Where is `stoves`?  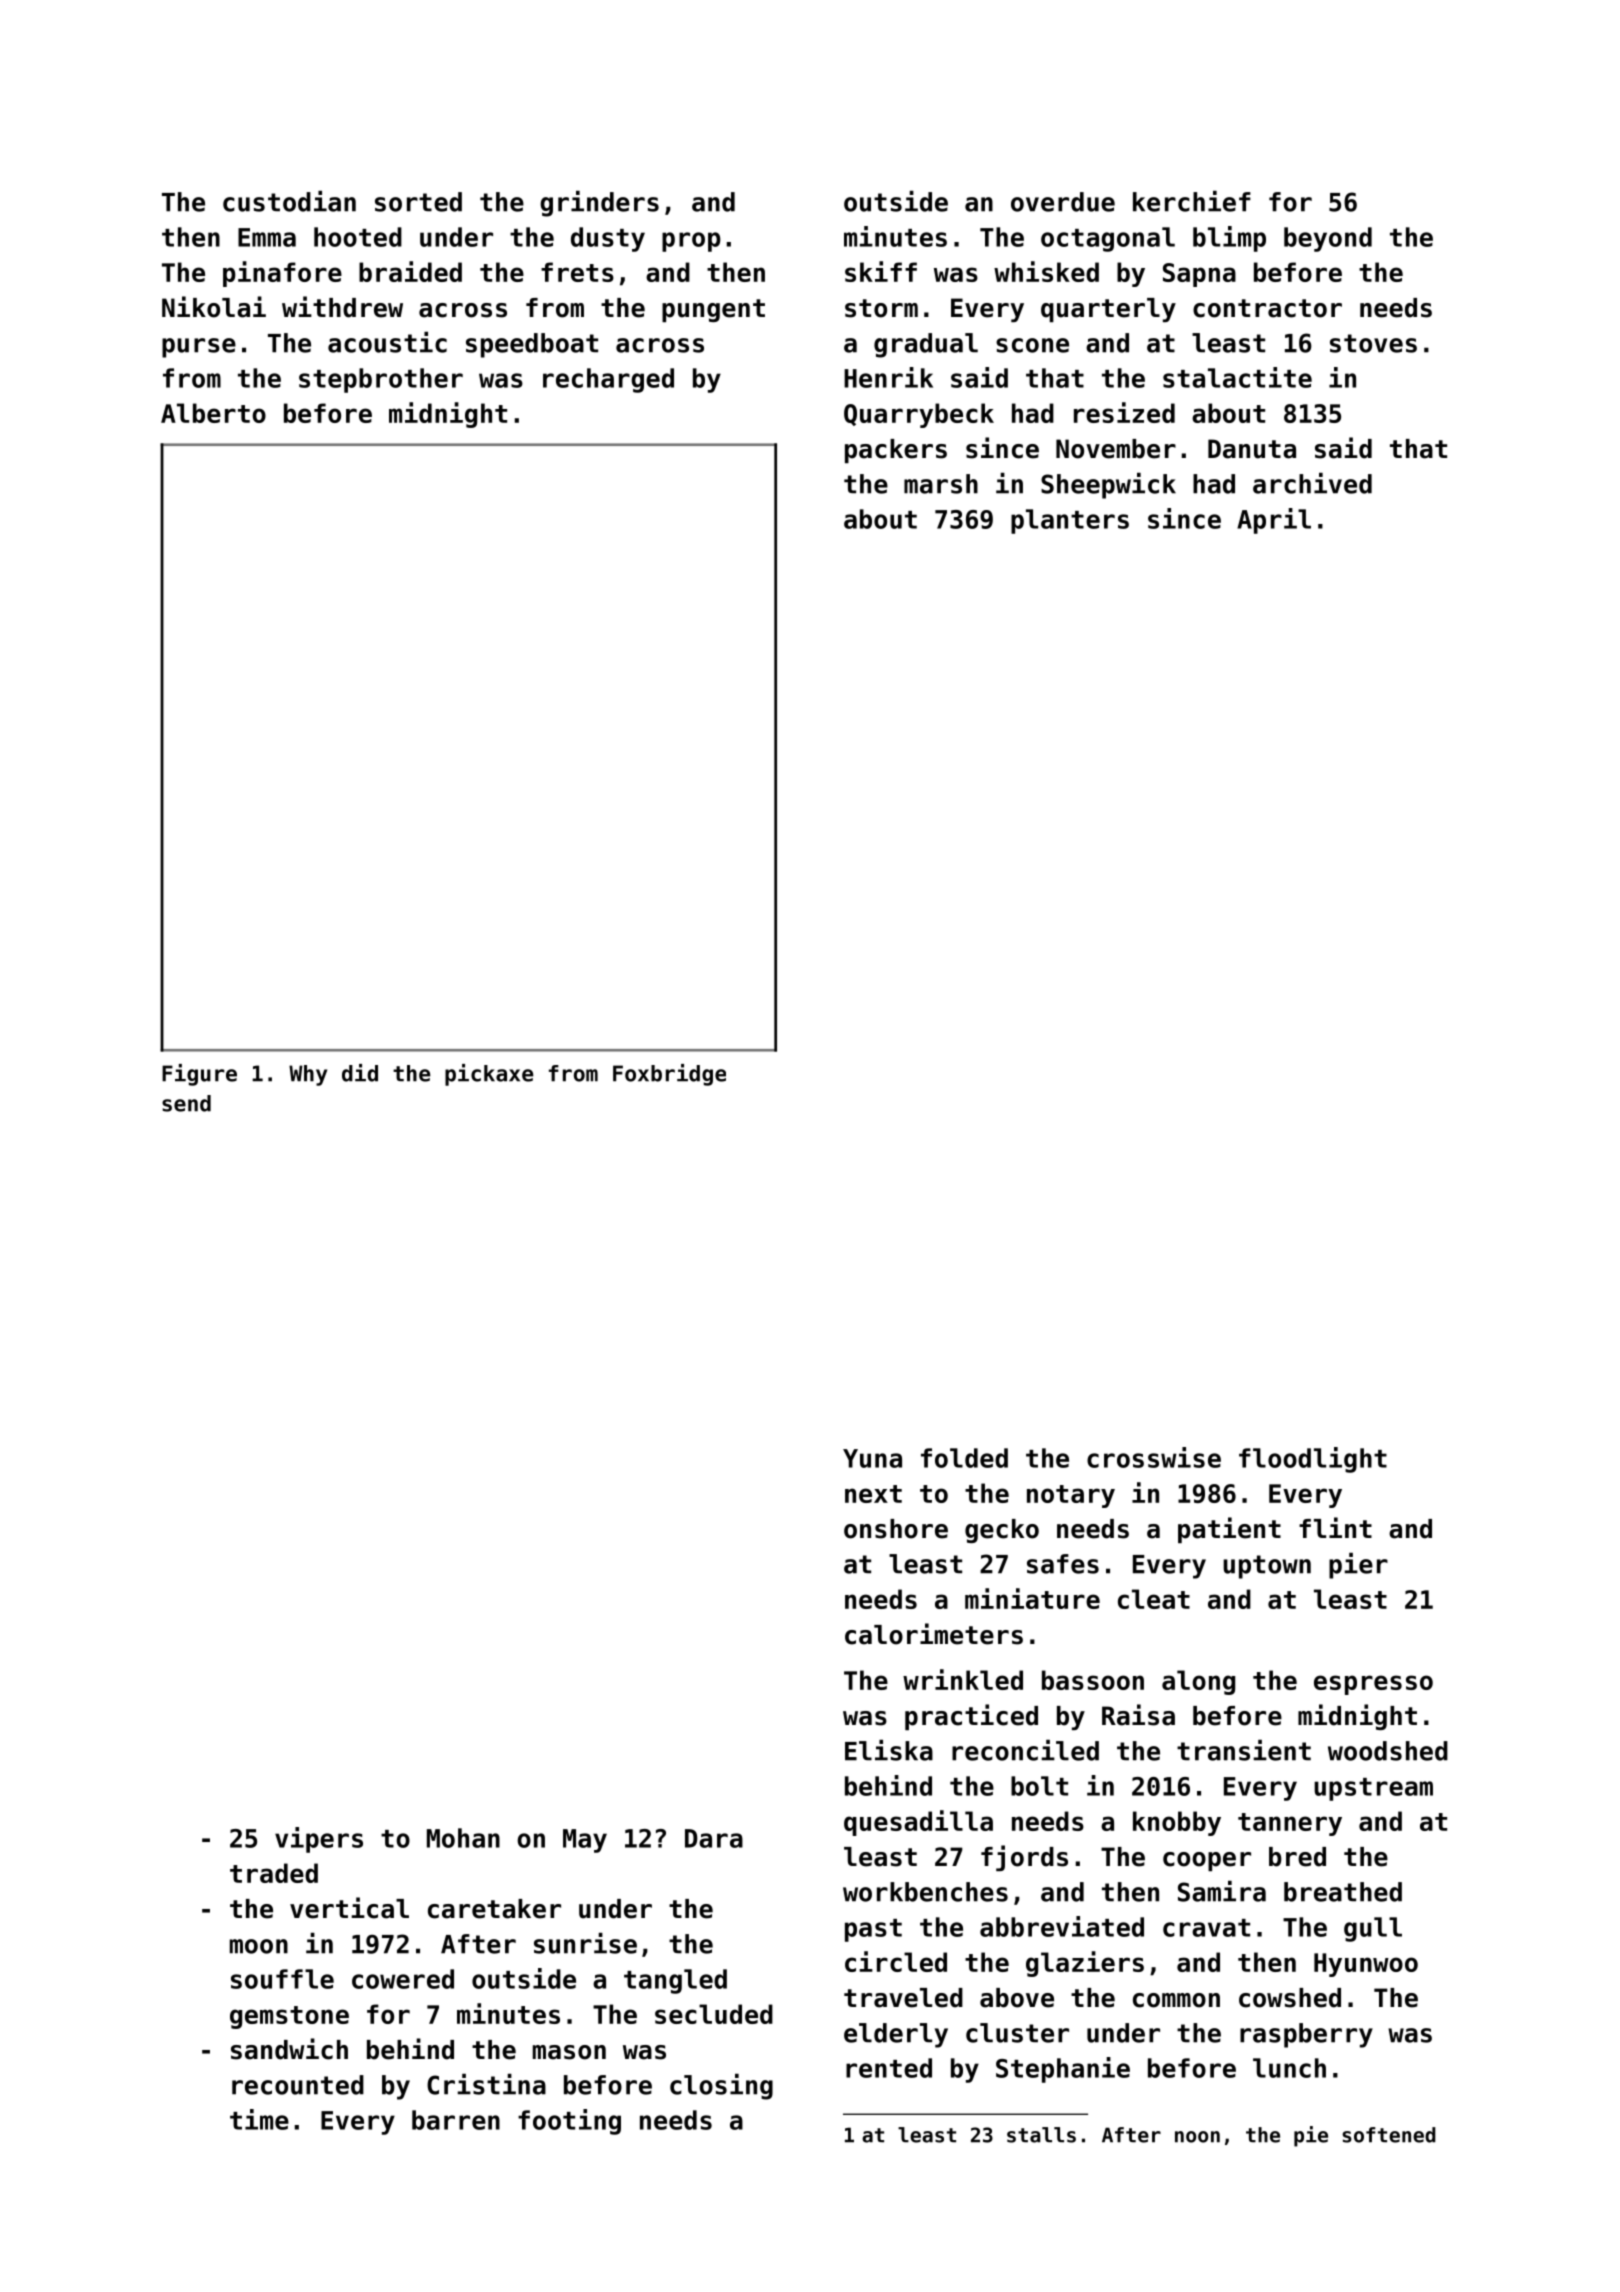
stoves is located at coordinates (1373, 343).
